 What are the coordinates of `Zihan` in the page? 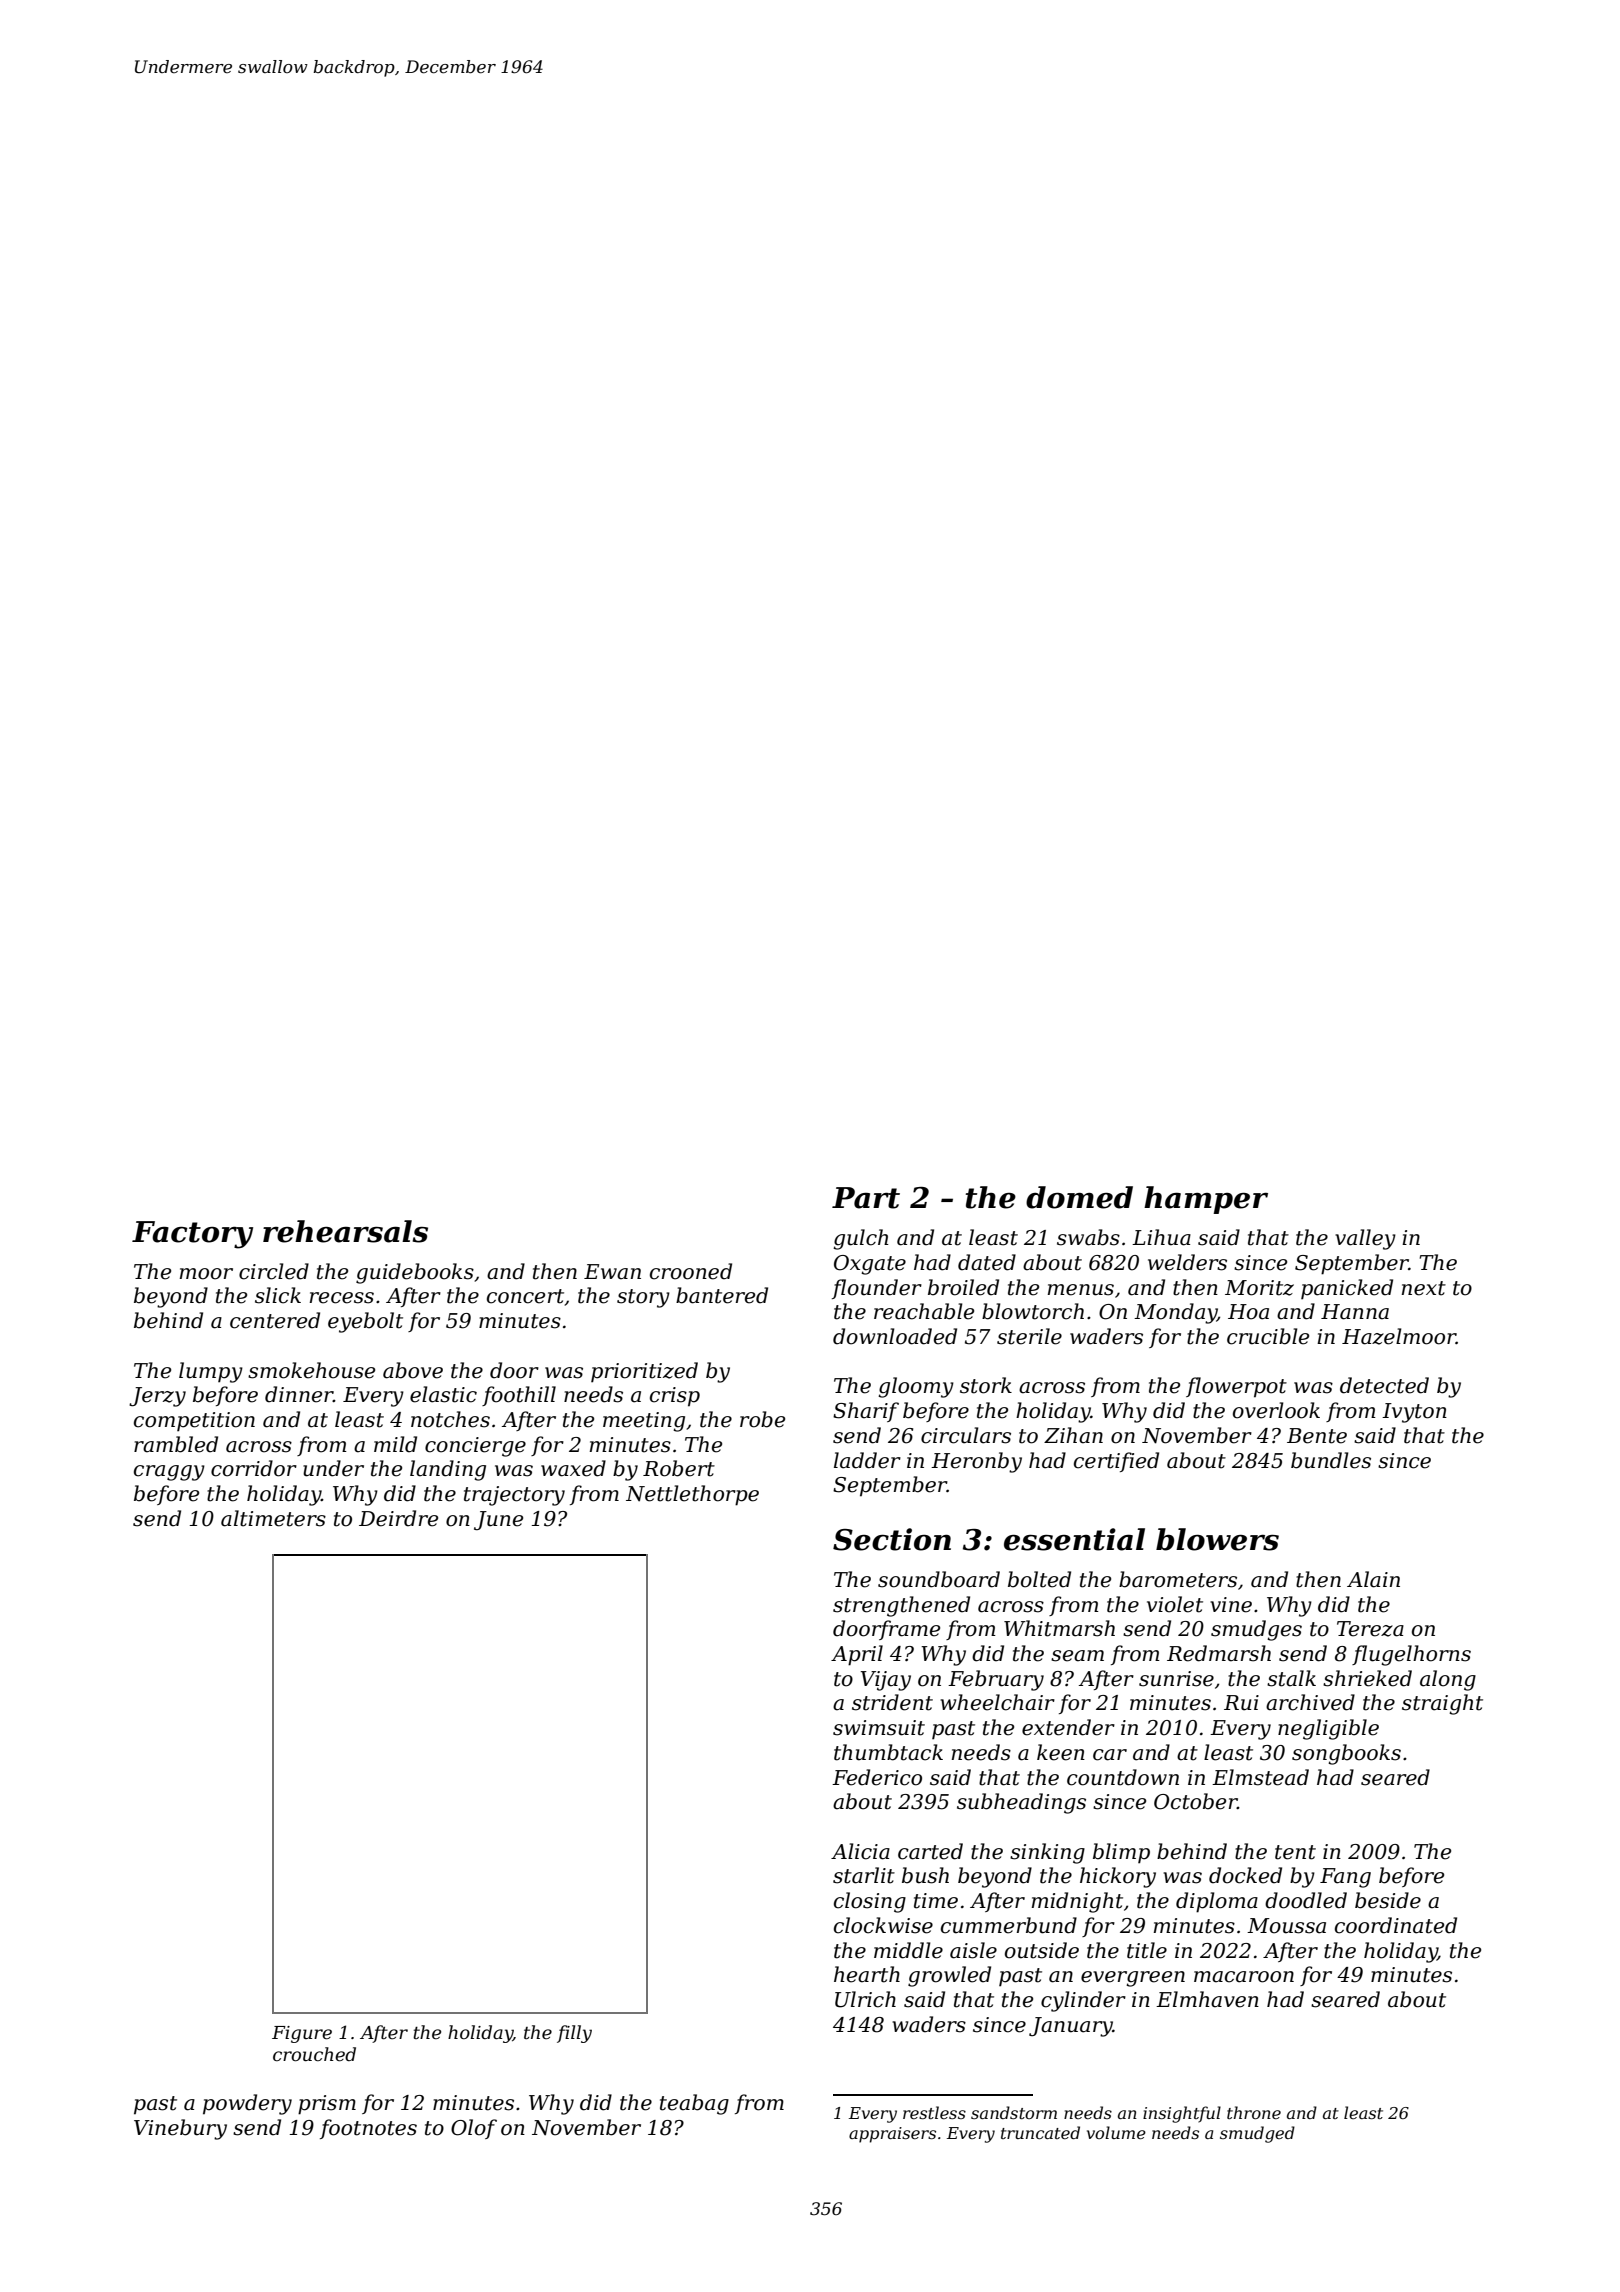 It's located at (1073, 1435).
